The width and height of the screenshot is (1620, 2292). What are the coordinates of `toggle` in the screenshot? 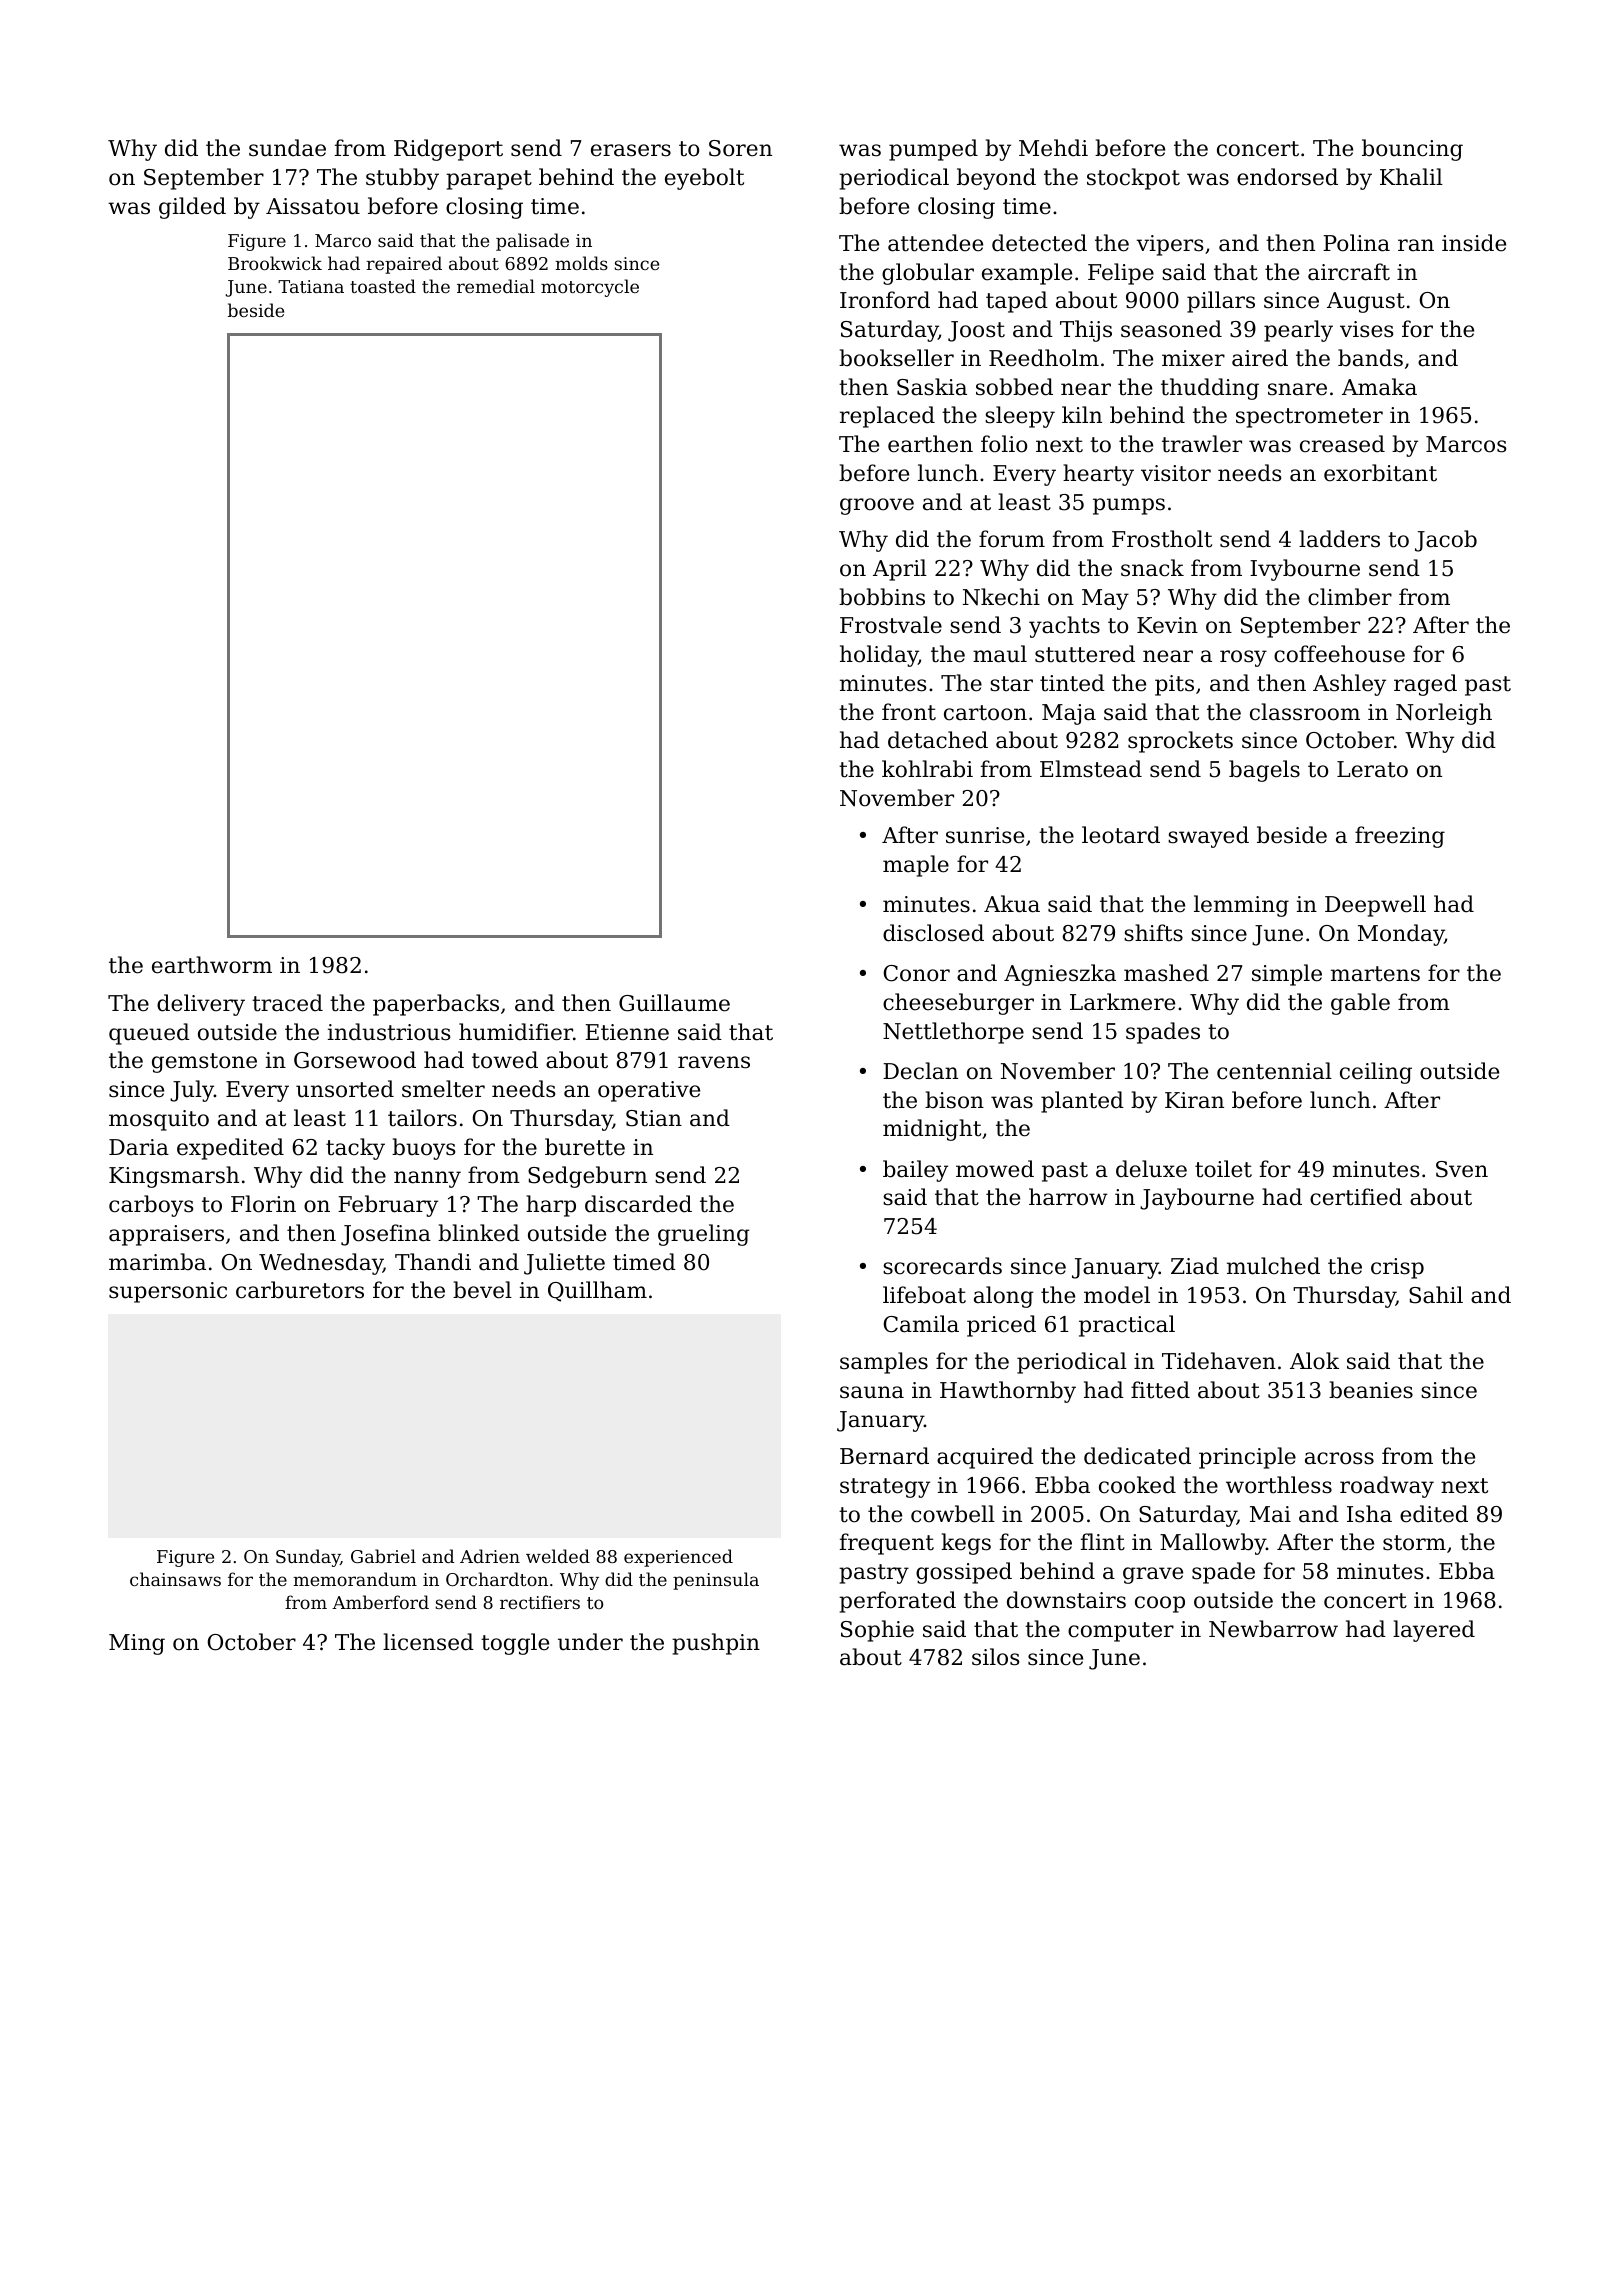 It's located at (515, 1644).
